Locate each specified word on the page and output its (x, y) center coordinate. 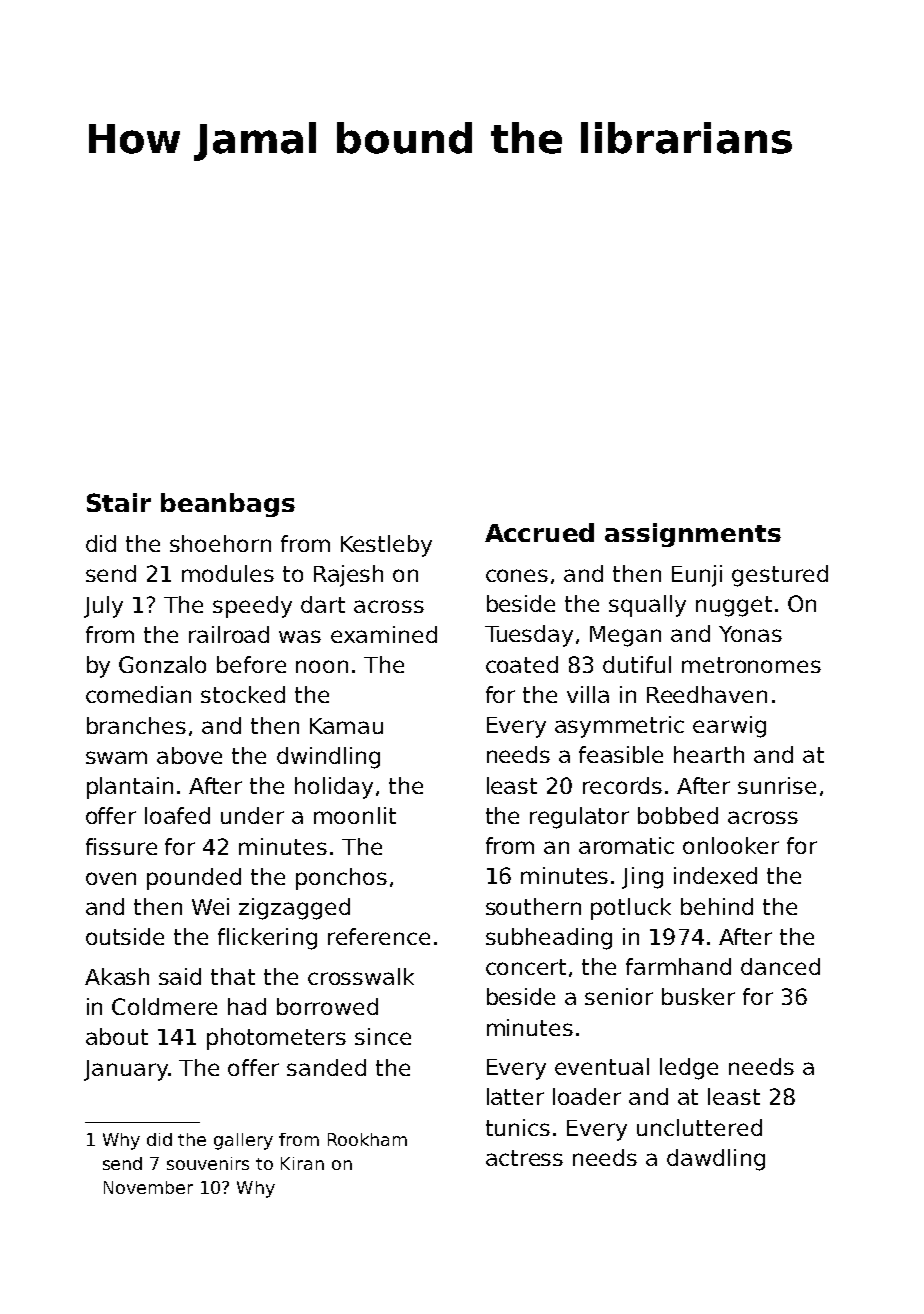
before (251, 664)
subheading (549, 939)
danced (780, 966)
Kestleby (386, 546)
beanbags (228, 505)
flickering (267, 939)
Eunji (697, 576)
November (148, 1187)
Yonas (750, 634)
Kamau (346, 726)
